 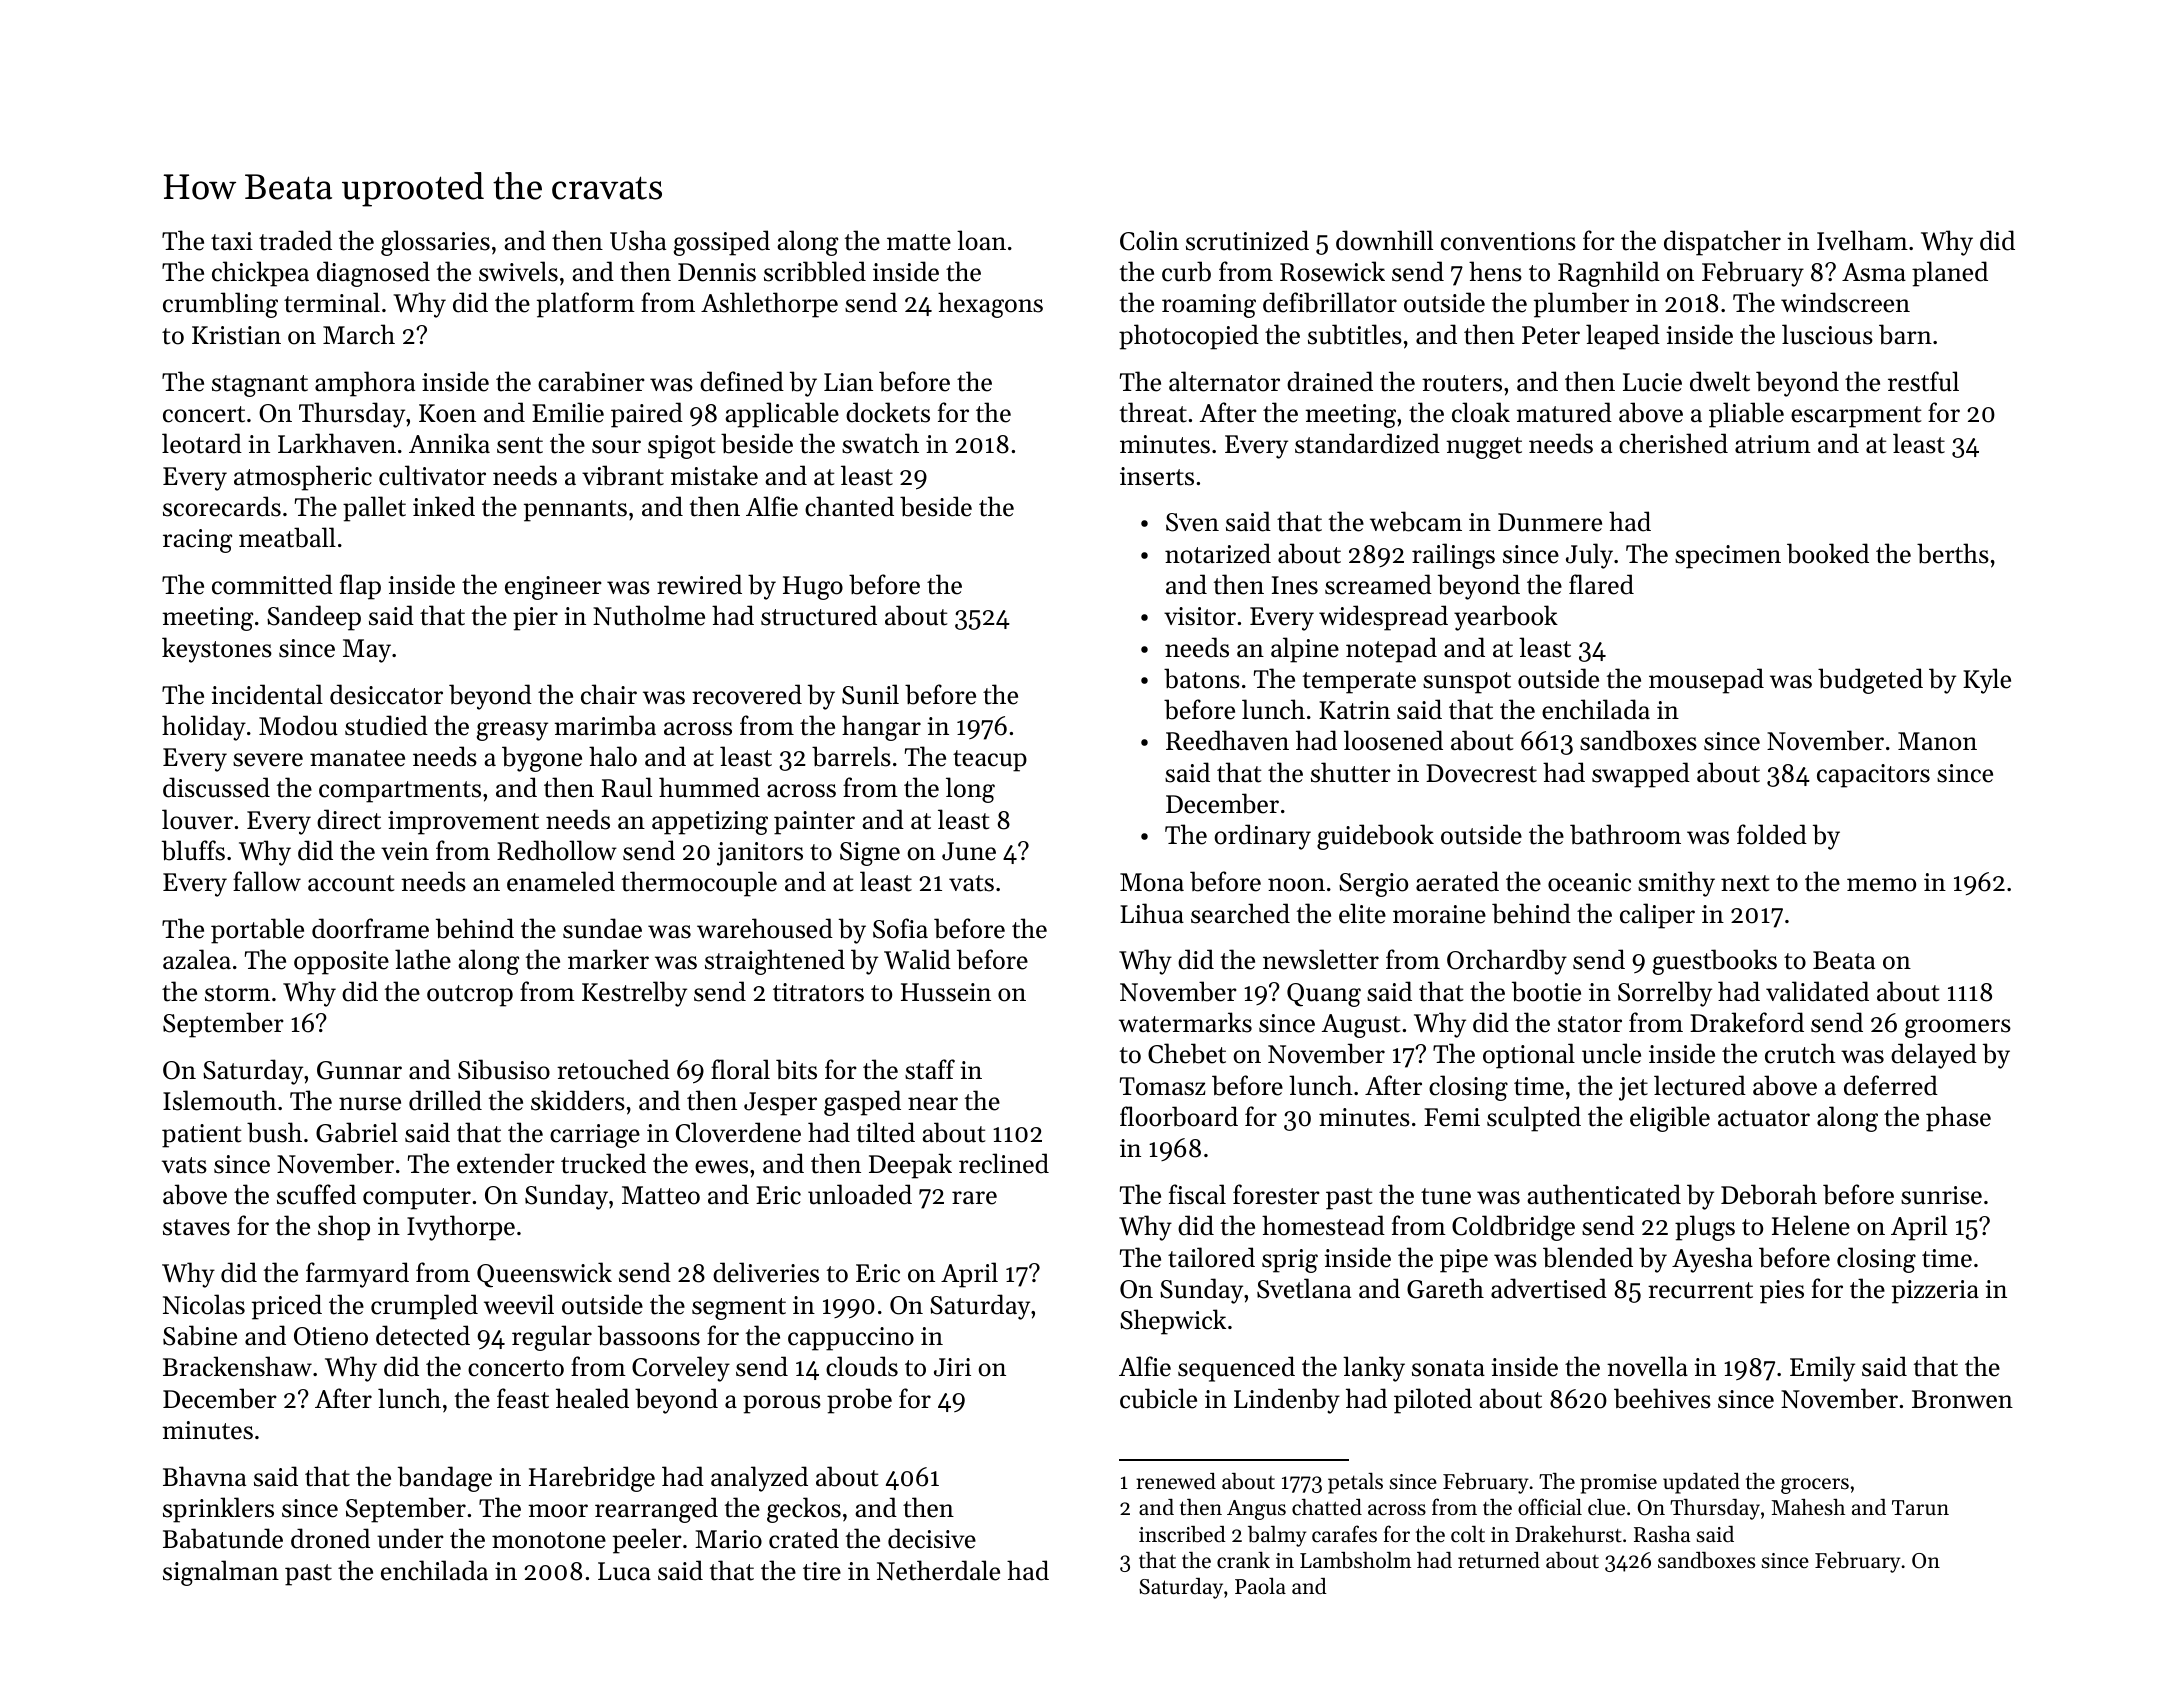 I want to click on reclined, so click(x=1004, y=1163).
